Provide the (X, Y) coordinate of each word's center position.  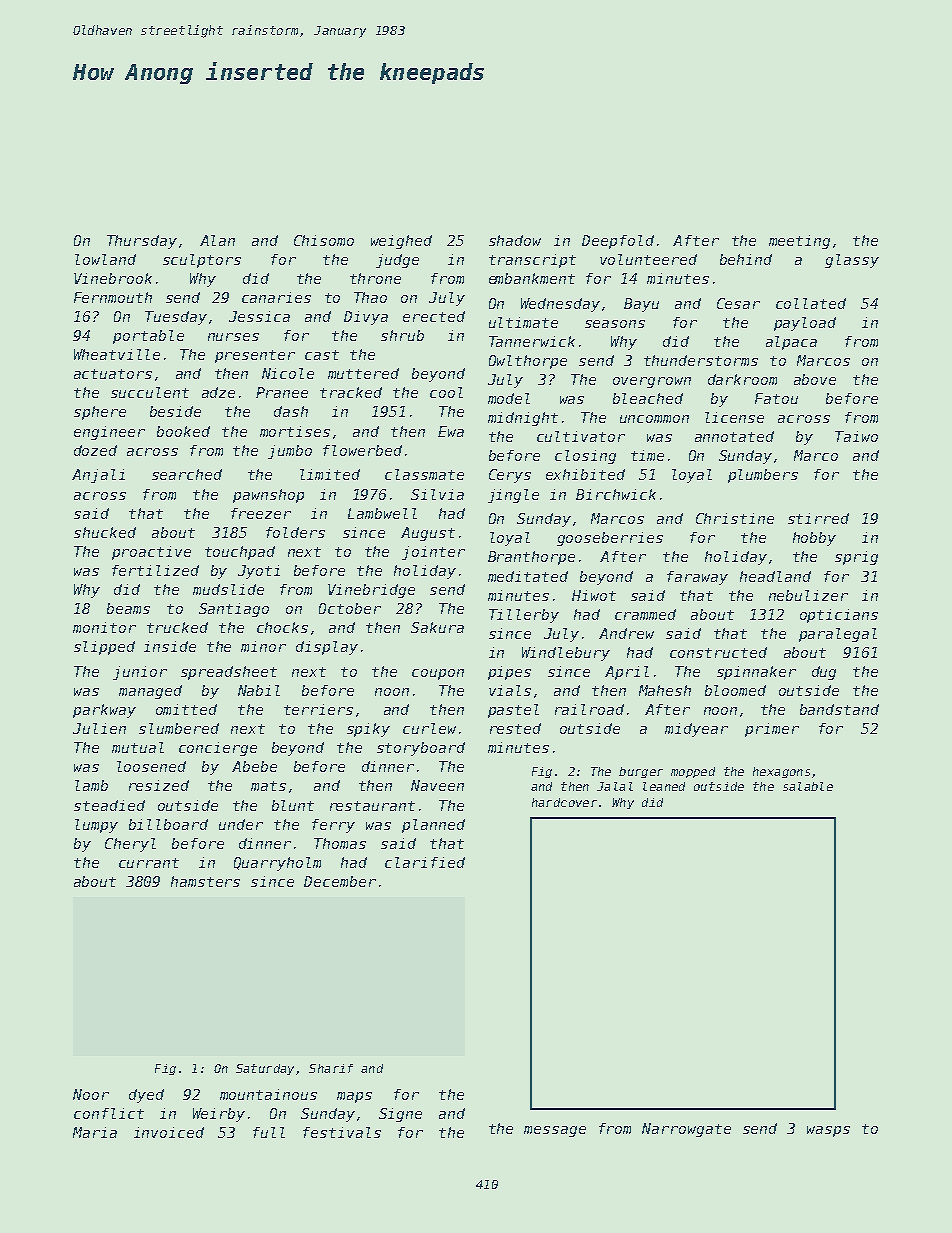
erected (434, 316)
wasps (828, 1131)
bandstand (839, 709)
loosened (151, 766)
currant (149, 863)
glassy (852, 261)
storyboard (421, 749)
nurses (233, 337)
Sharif (331, 1068)
